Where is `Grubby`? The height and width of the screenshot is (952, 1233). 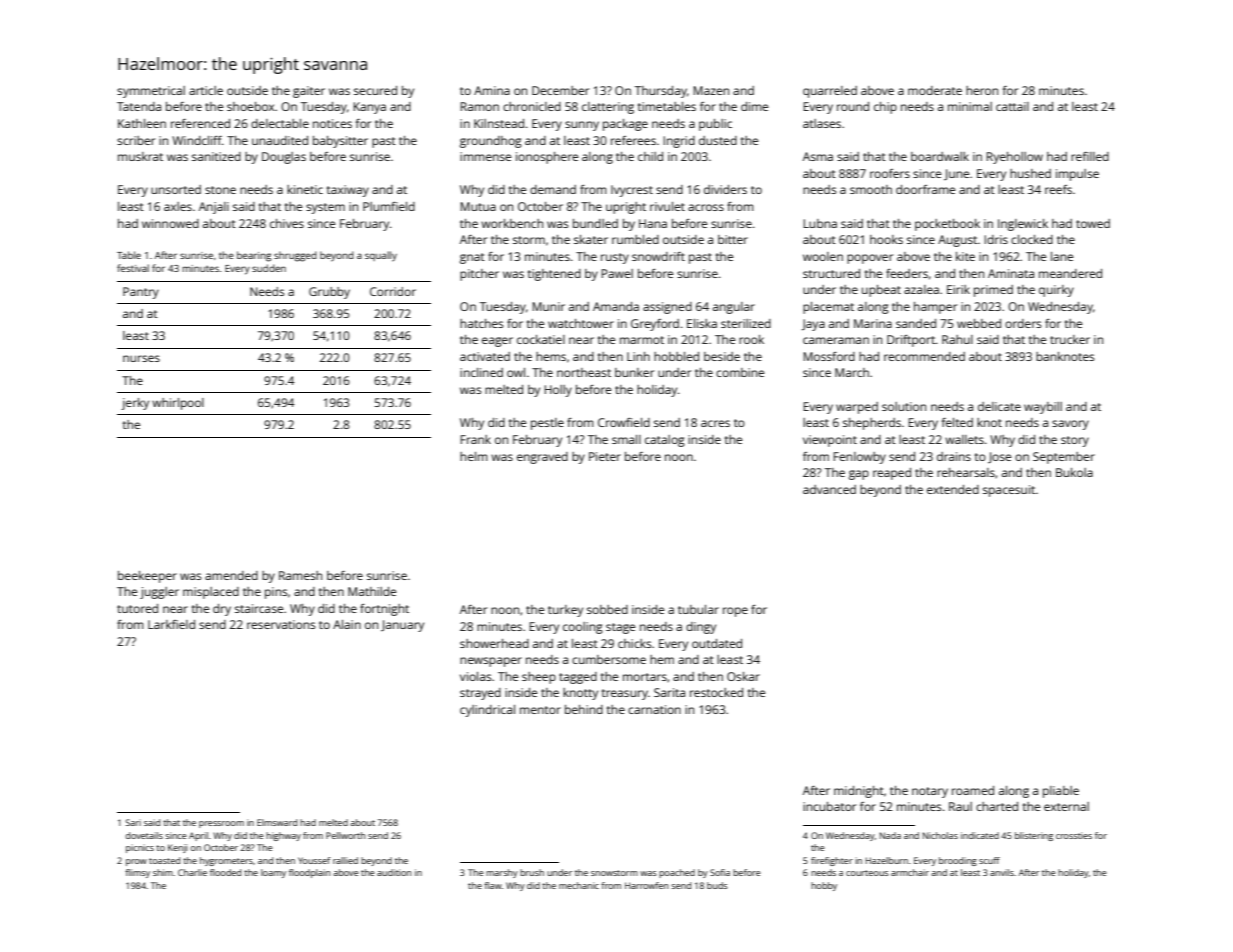 Grubby is located at coordinates (329, 293).
